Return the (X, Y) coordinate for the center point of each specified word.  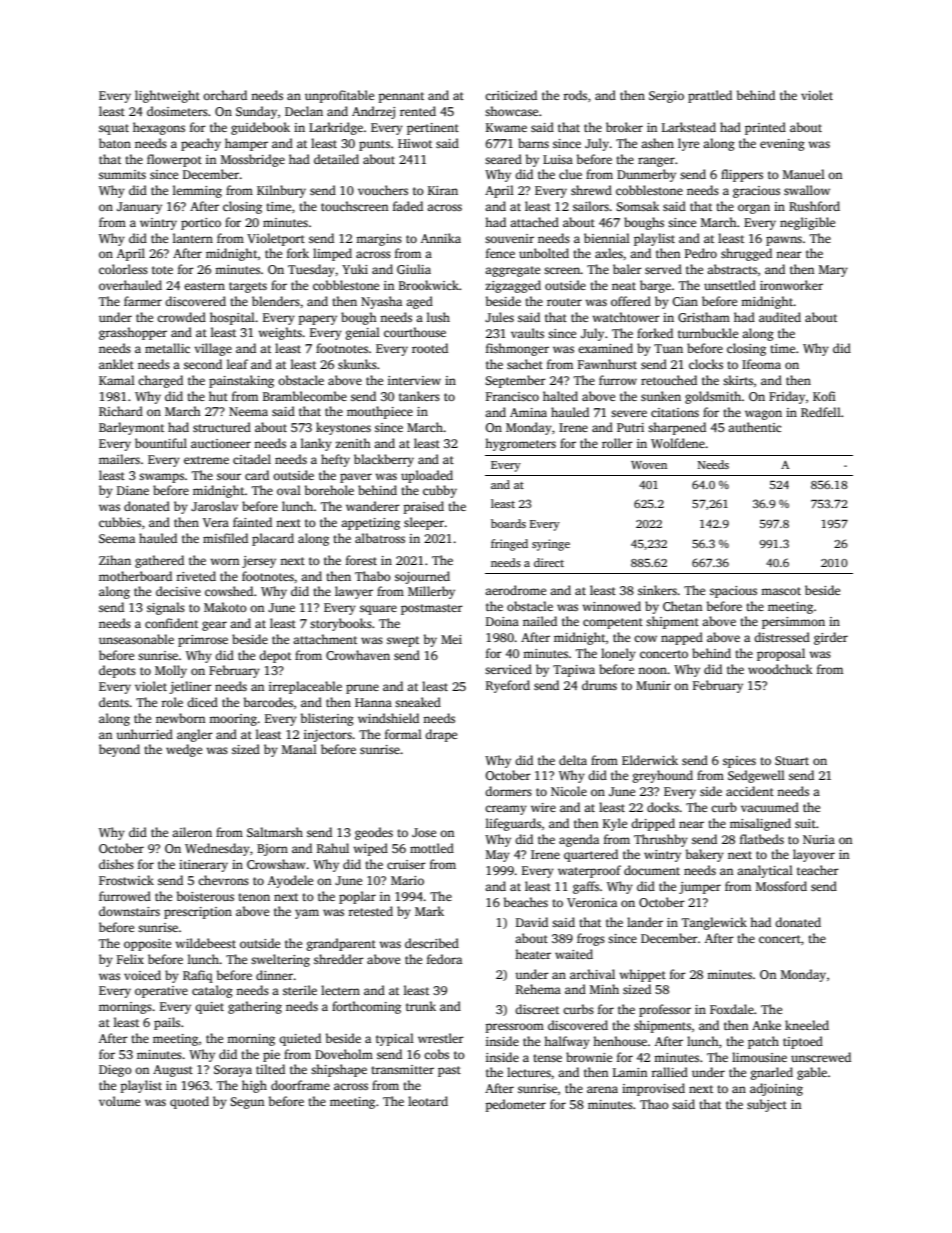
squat (114, 129)
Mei (451, 639)
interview (414, 380)
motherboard (135, 576)
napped (682, 638)
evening (782, 145)
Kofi (824, 396)
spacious (733, 592)
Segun (247, 1103)
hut (218, 396)
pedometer (515, 1105)
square (378, 610)
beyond (119, 750)
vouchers (383, 190)
